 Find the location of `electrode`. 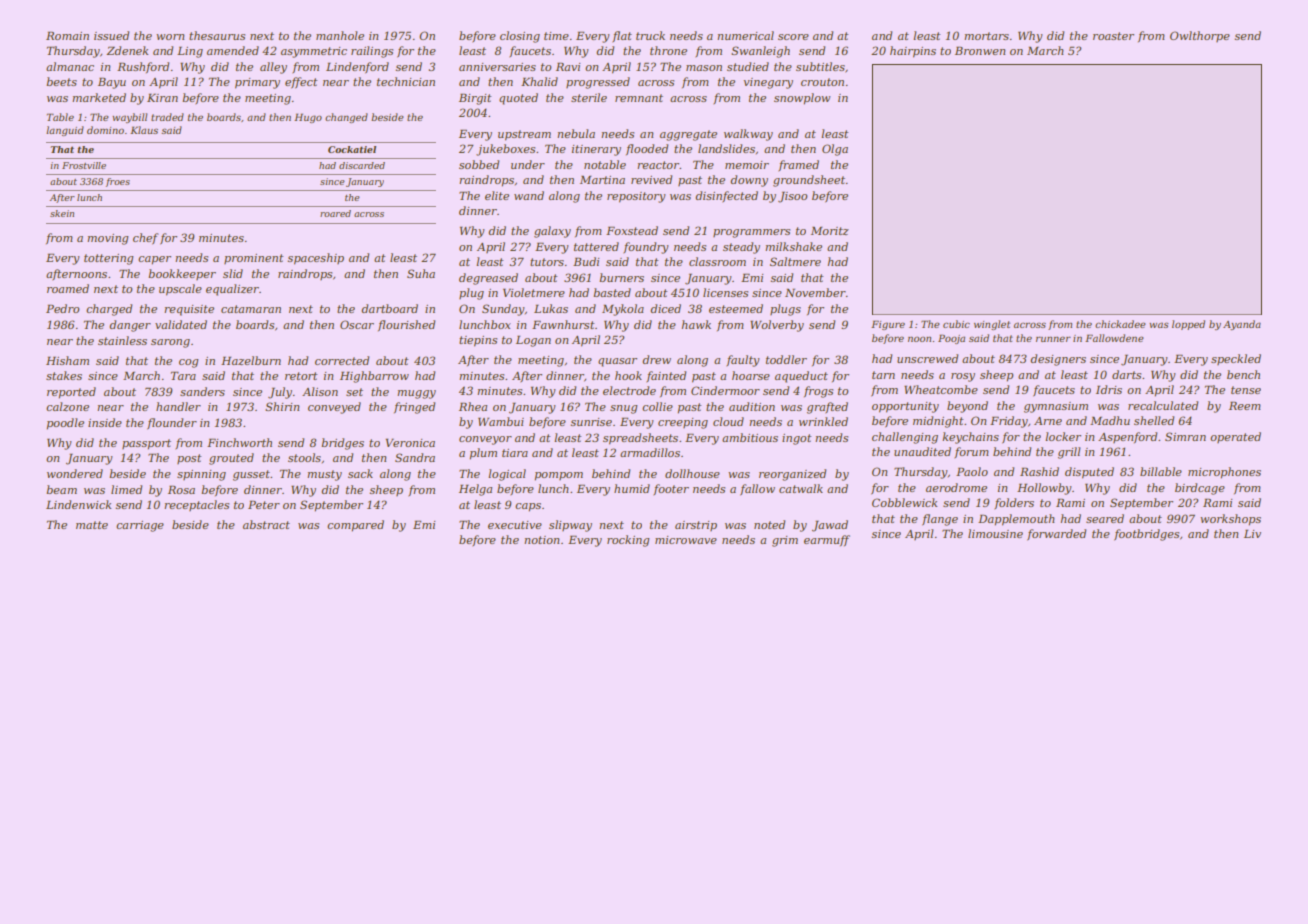

electrode is located at coordinates (629, 390).
